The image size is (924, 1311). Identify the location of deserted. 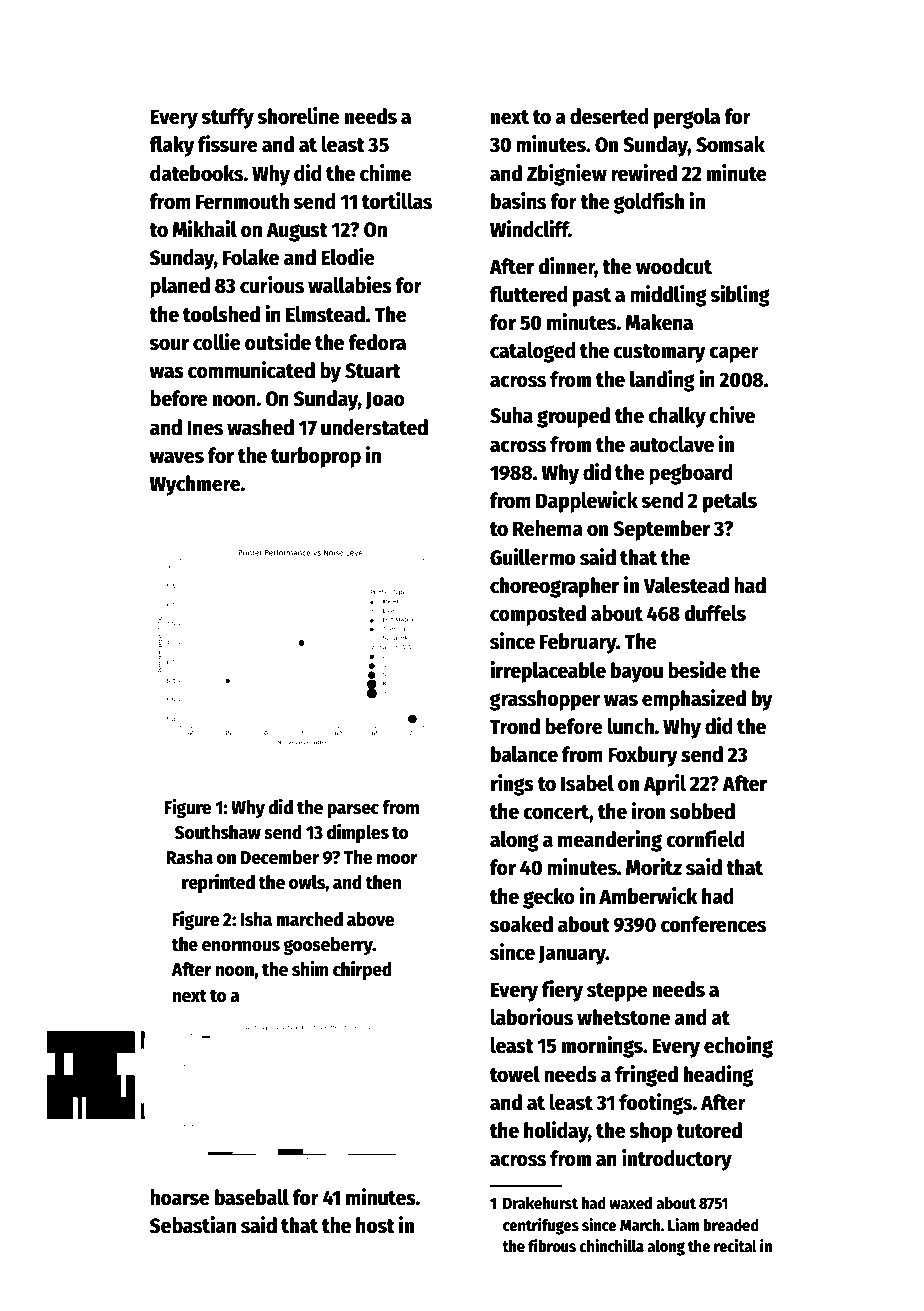
(609, 116).
